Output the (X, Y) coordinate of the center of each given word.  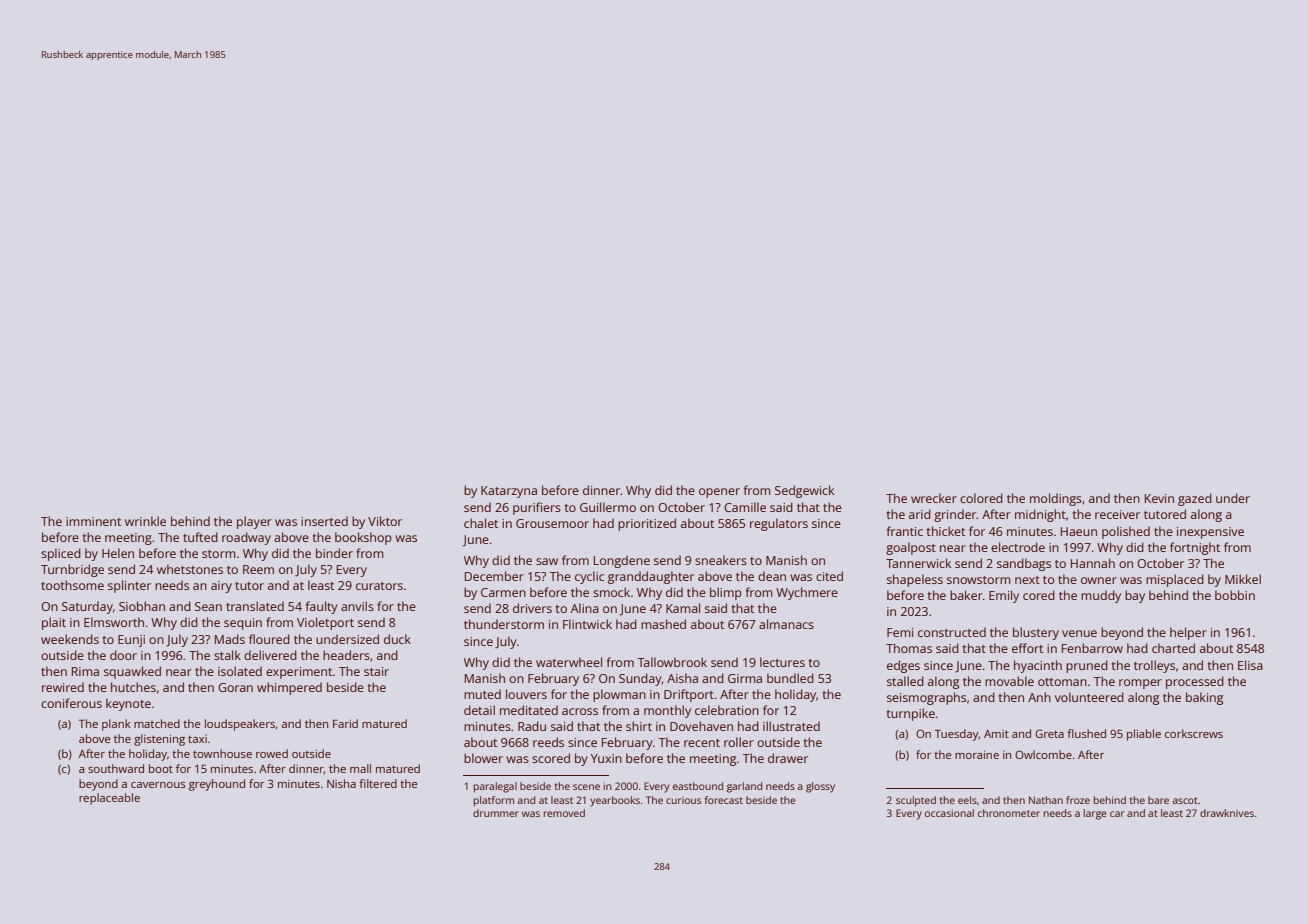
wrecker (934, 498)
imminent (93, 521)
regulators (779, 524)
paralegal (495, 787)
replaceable (109, 799)
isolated (240, 671)
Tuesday (957, 735)
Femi (900, 632)
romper (1140, 684)
